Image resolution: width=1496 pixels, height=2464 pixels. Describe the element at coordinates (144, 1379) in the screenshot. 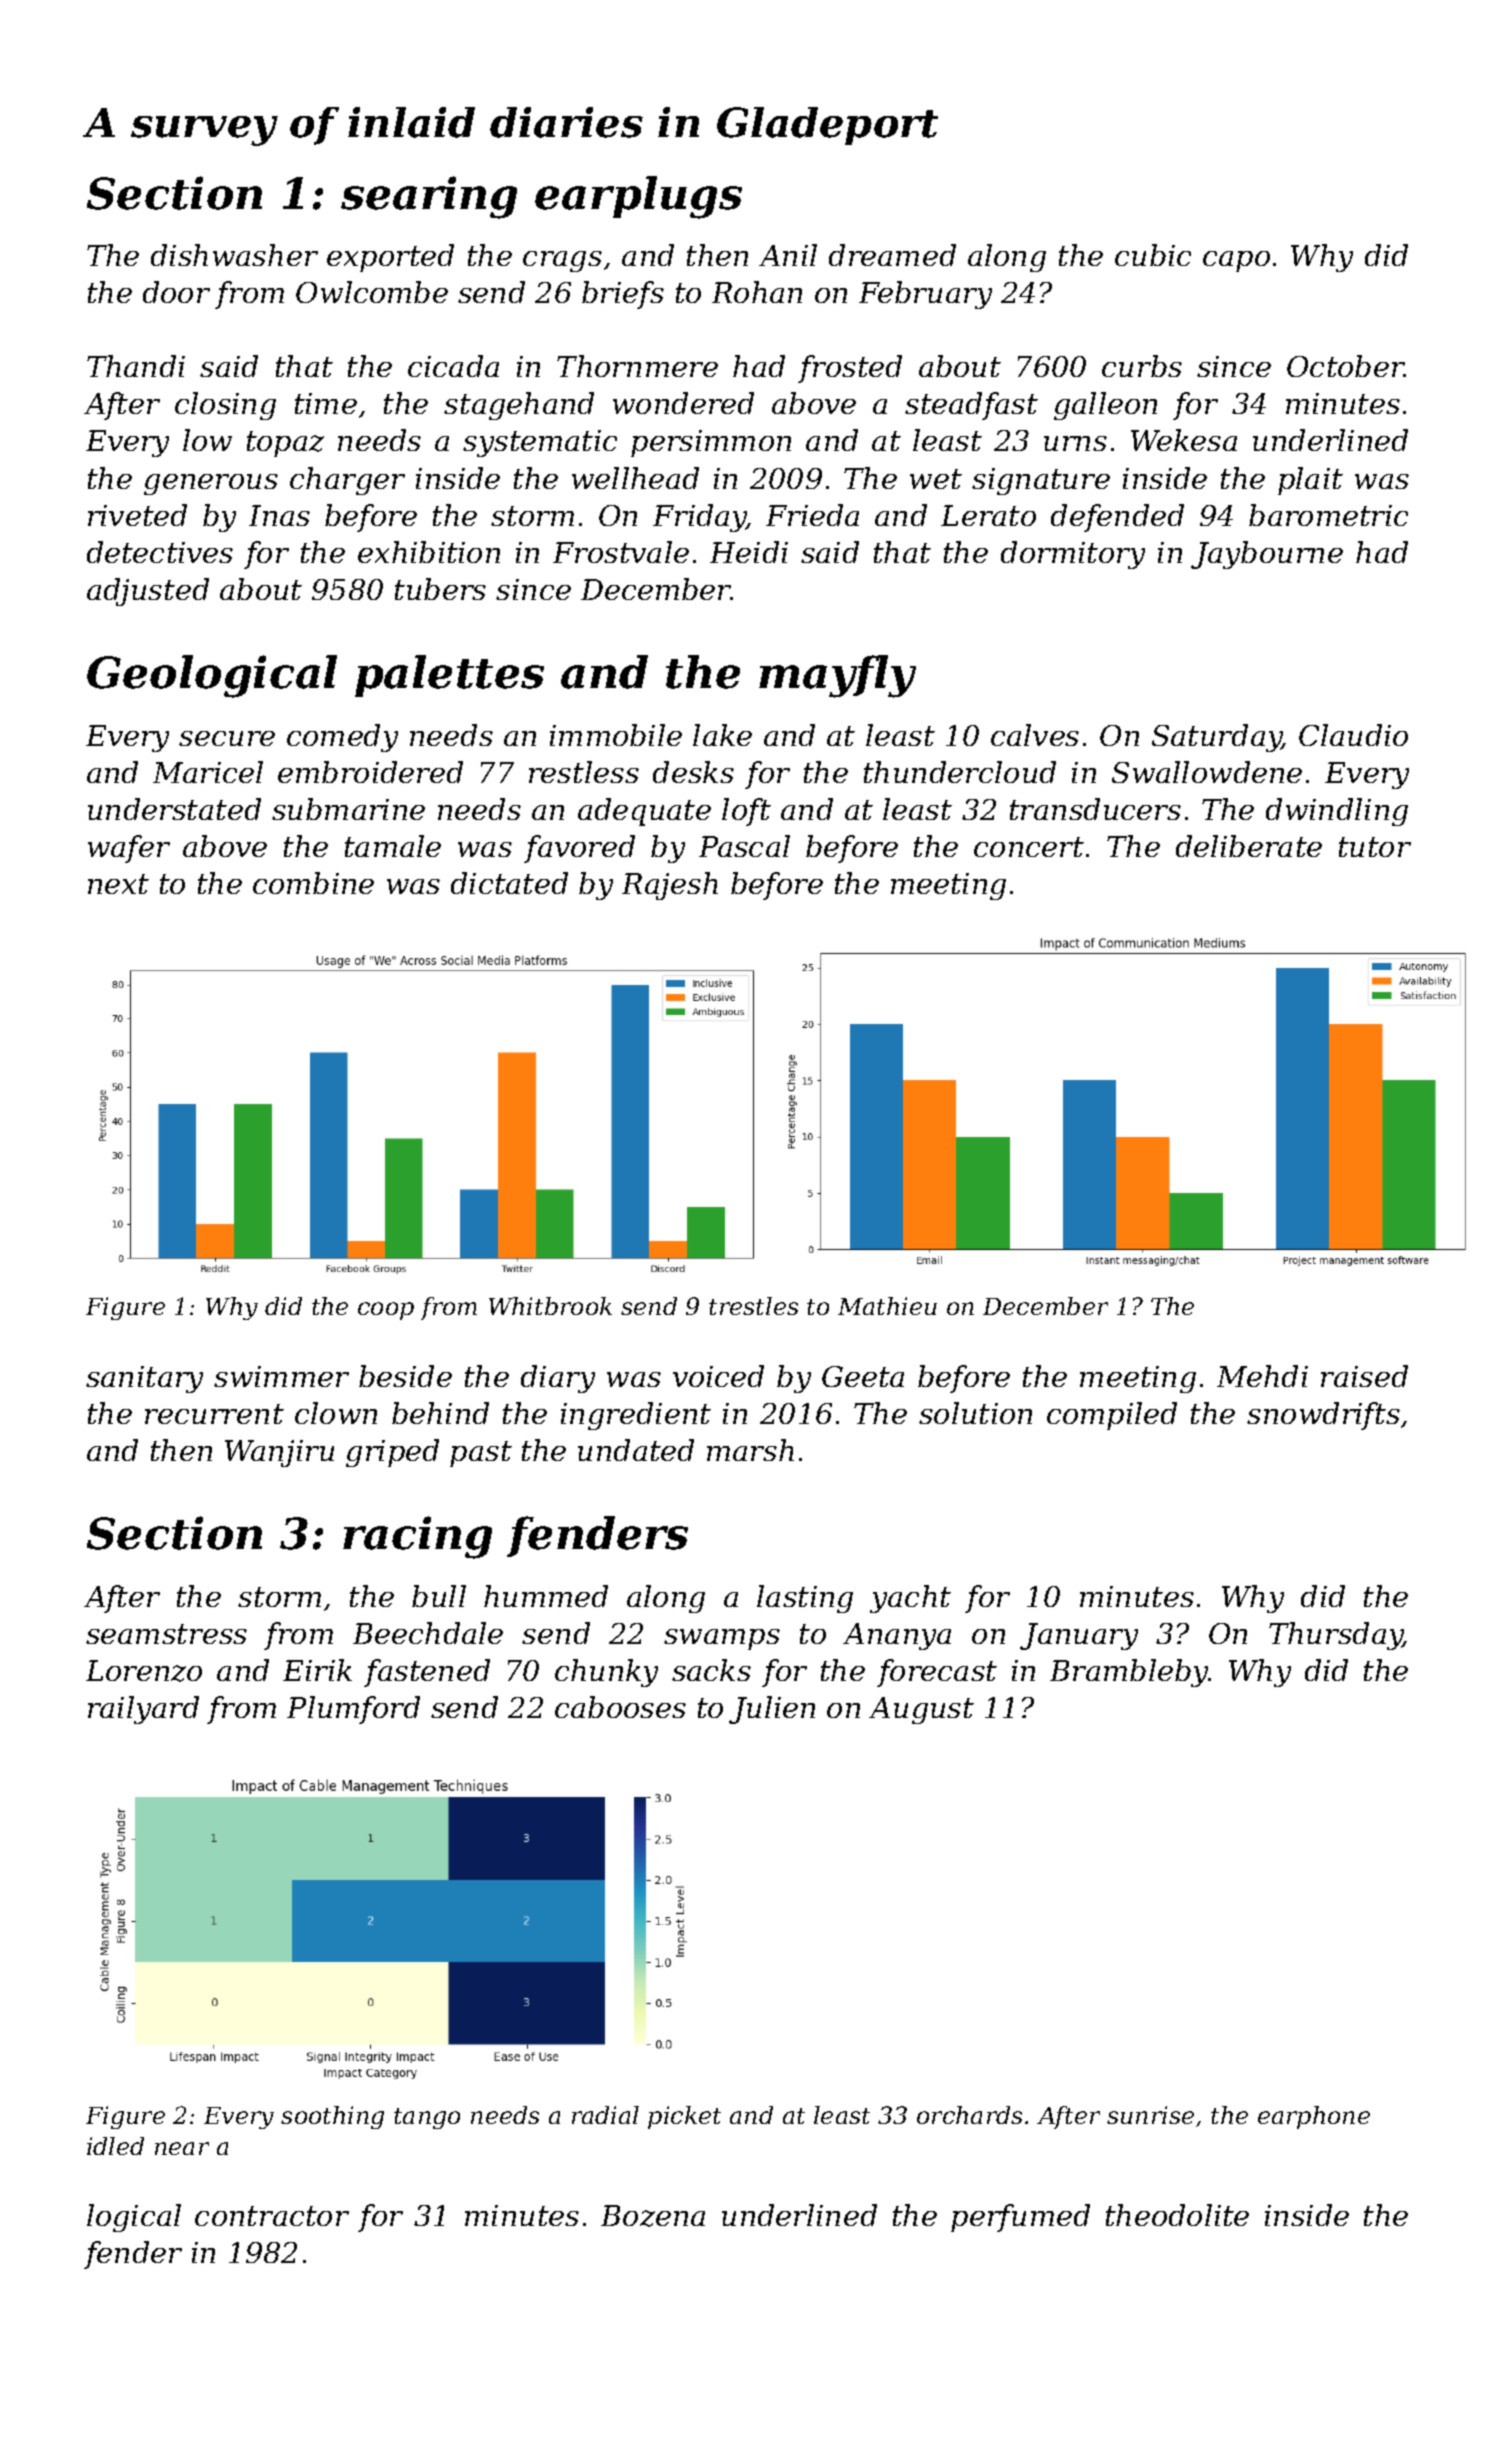

I see `sanitary` at that location.
